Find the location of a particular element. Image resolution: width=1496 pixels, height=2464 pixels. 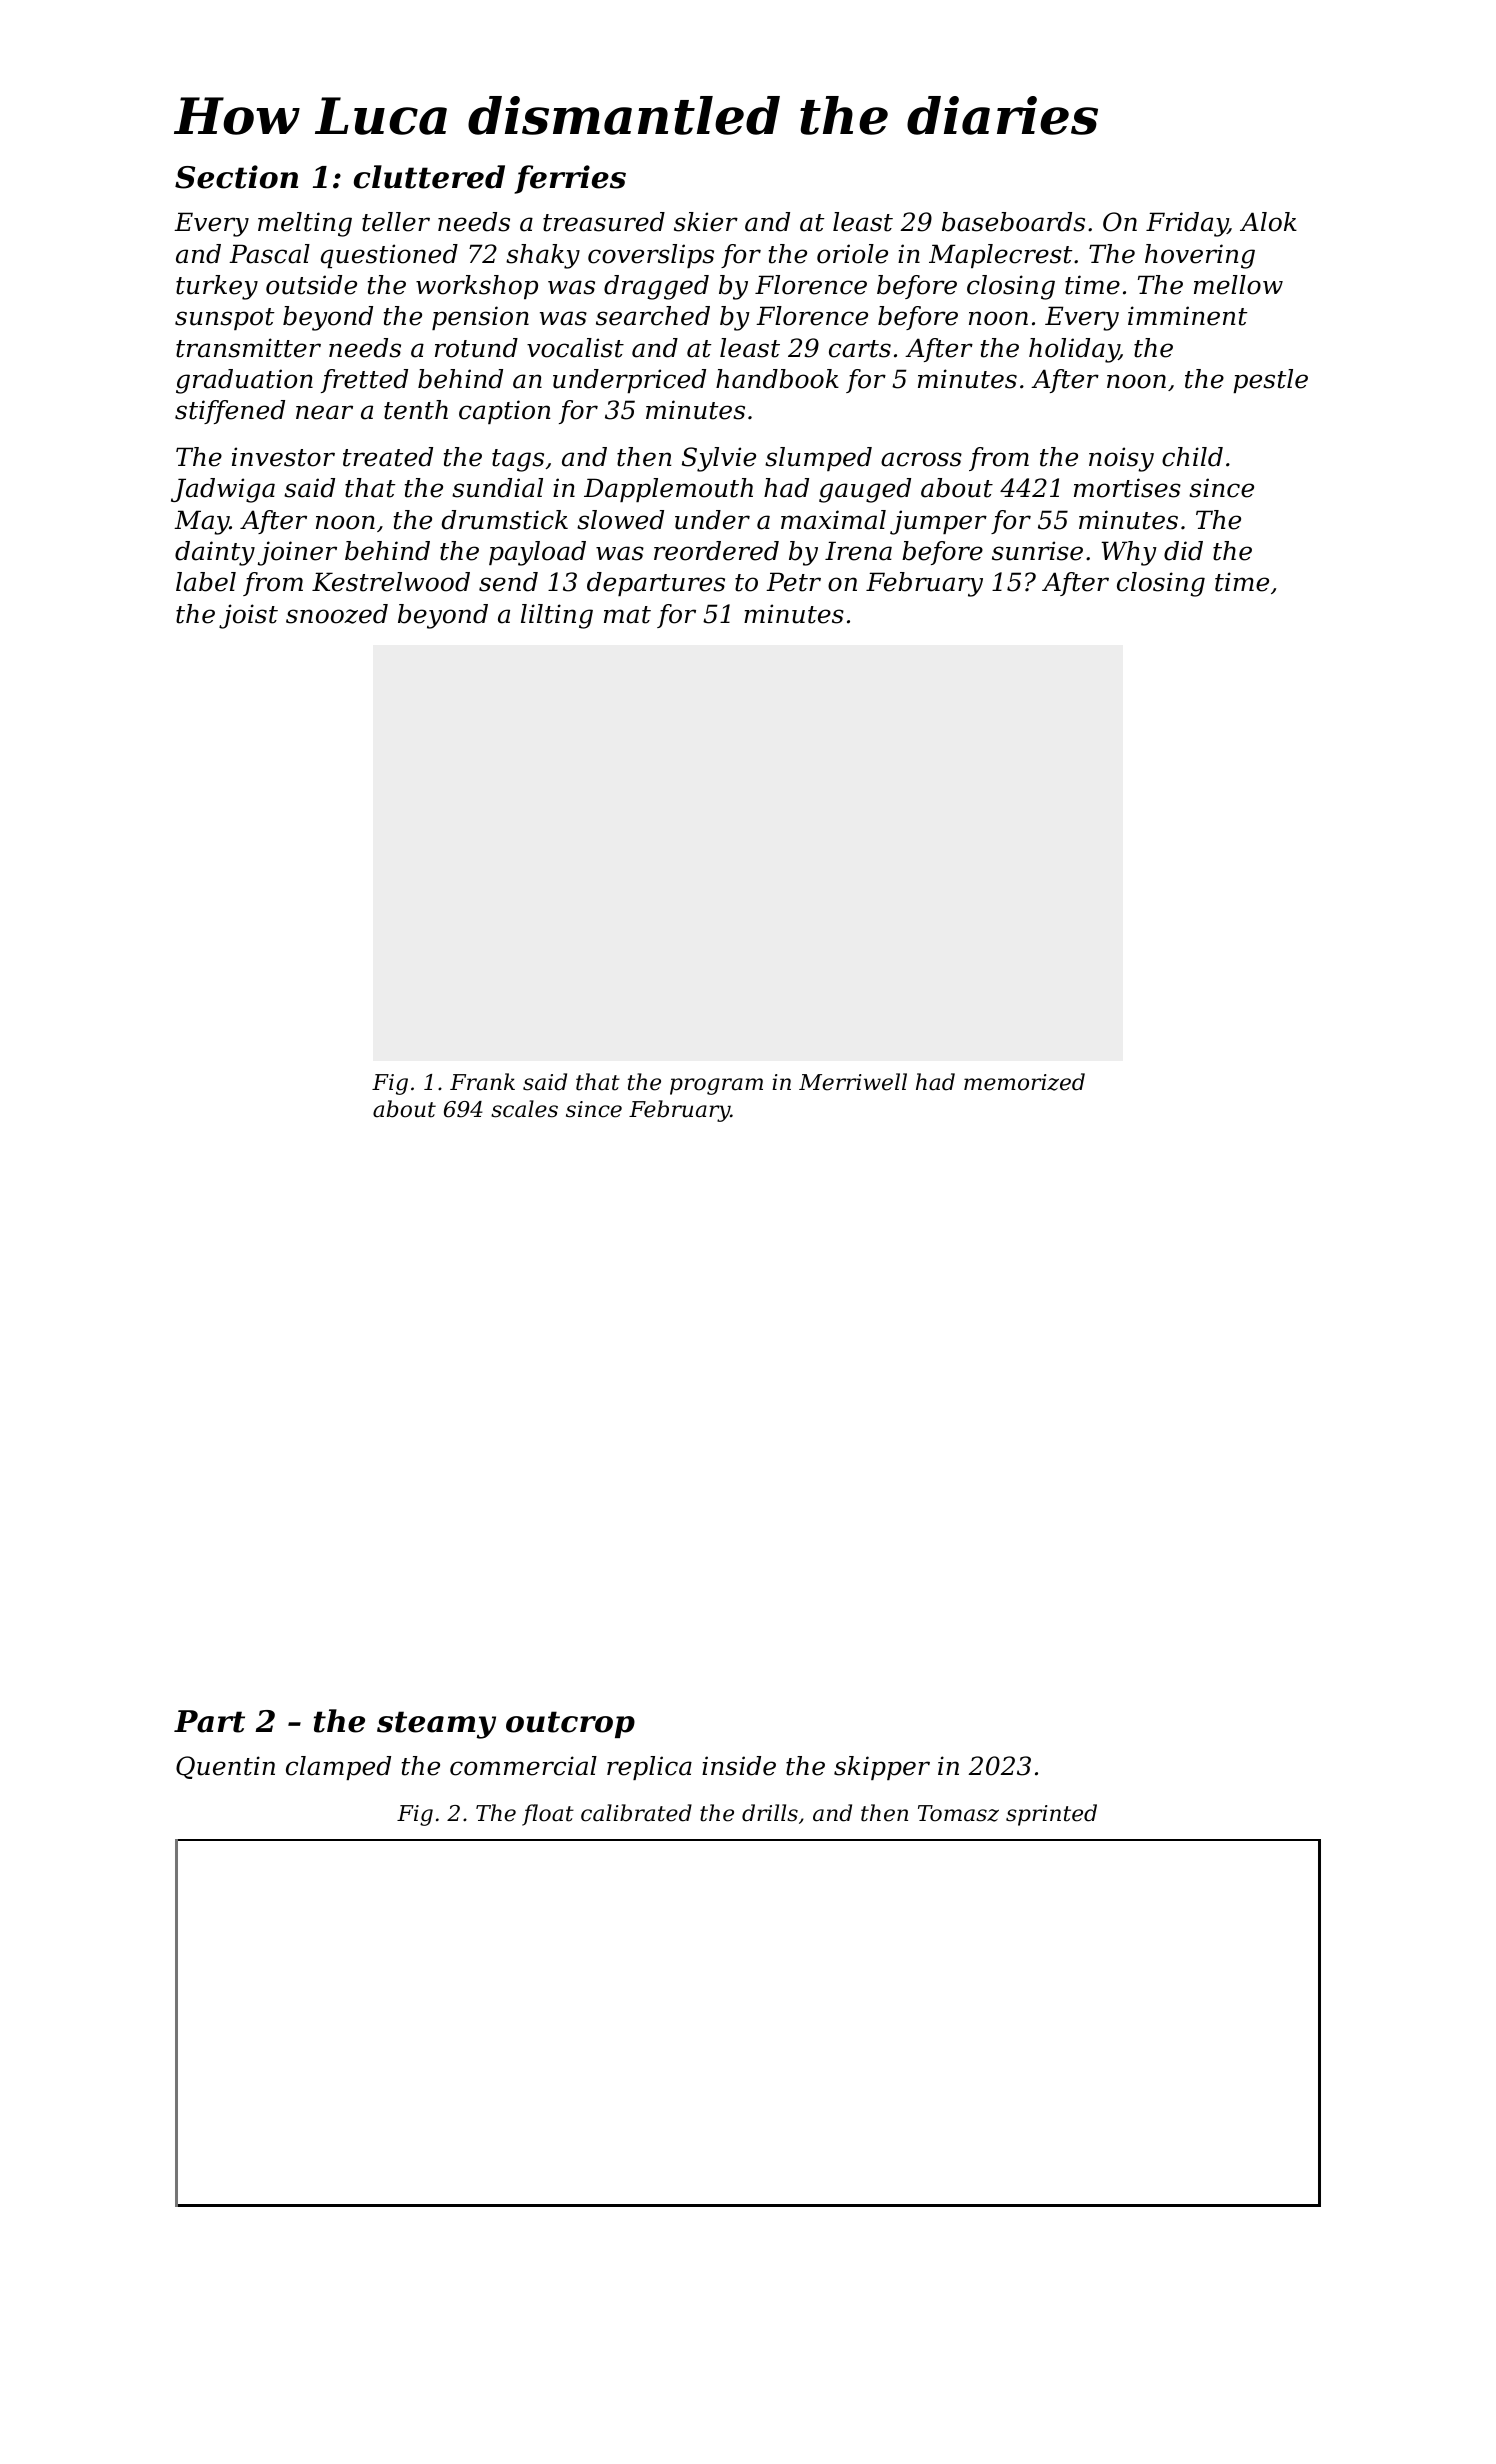

drills is located at coordinates (770, 1813).
